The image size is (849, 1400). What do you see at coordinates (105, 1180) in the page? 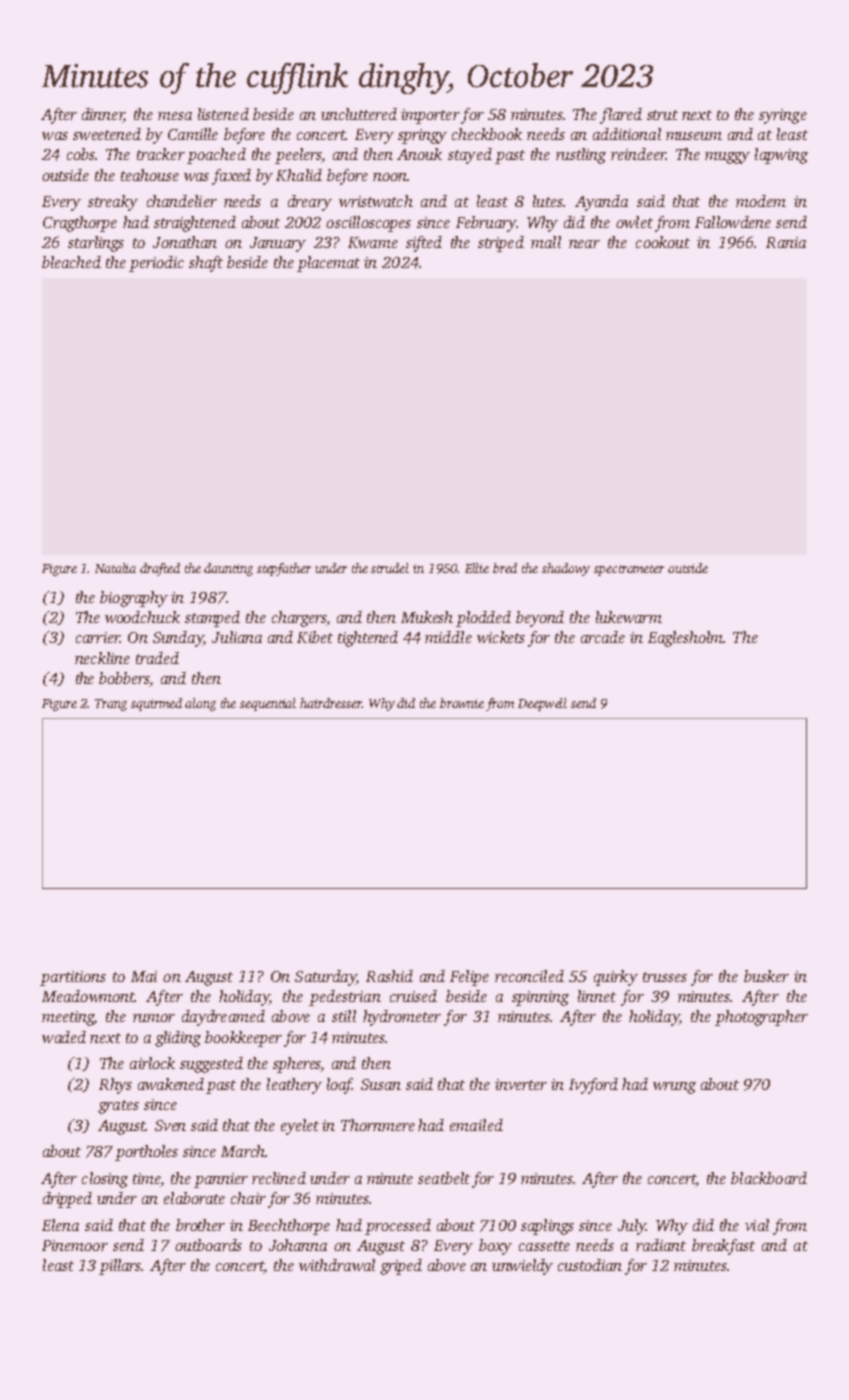
I see `closing` at bounding box center [105, 1180].
